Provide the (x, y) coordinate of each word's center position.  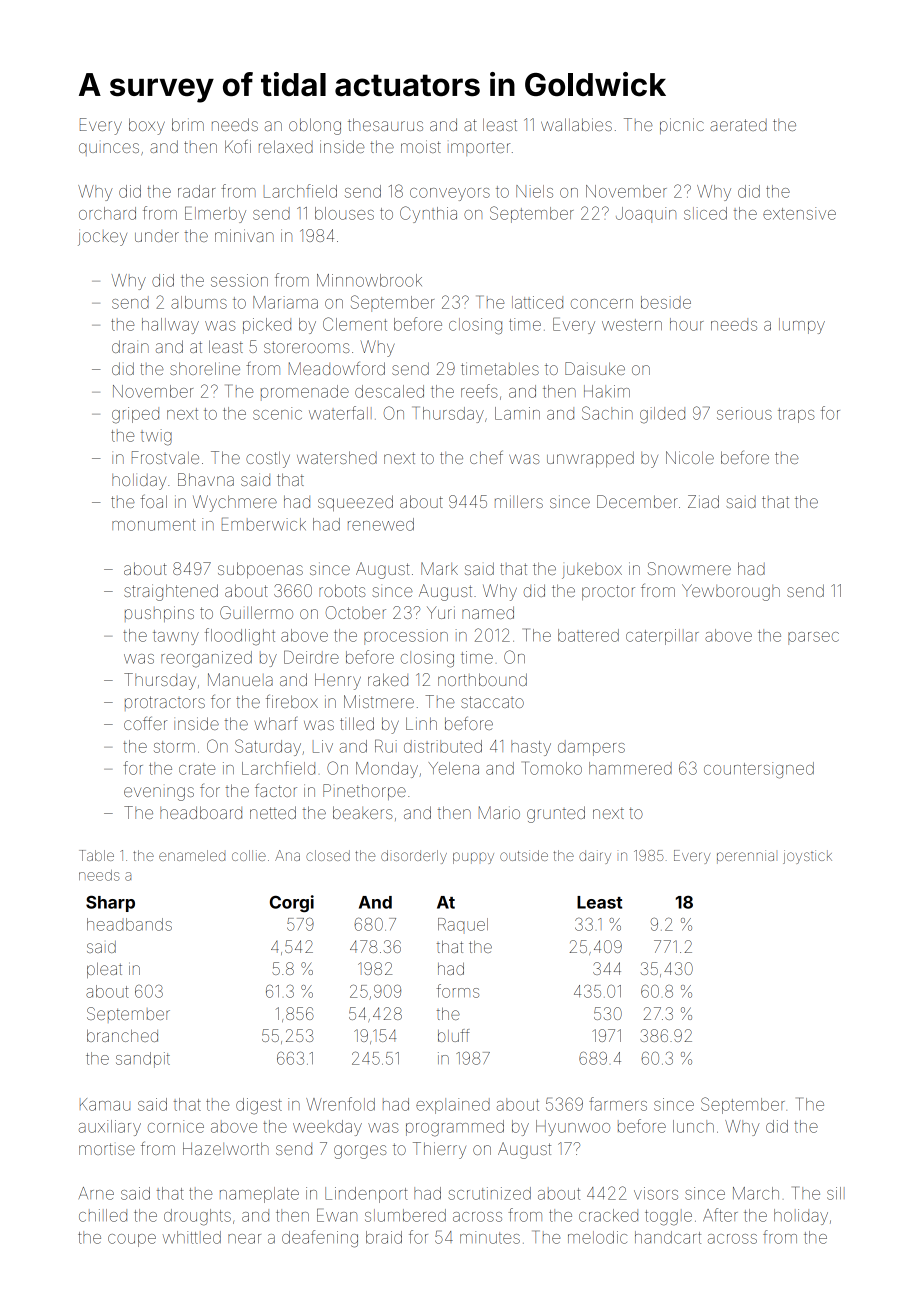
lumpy (802, 326)
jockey (102, 237)
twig (156, 437)
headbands (129, 924)
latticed (537, 302)
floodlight (240, 637)
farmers (618, 1104)
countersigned (759, 770)
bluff (454, 1035)
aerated (738, 125)
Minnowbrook (369, 280)
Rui (386, 746)
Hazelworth (226, 1148)
